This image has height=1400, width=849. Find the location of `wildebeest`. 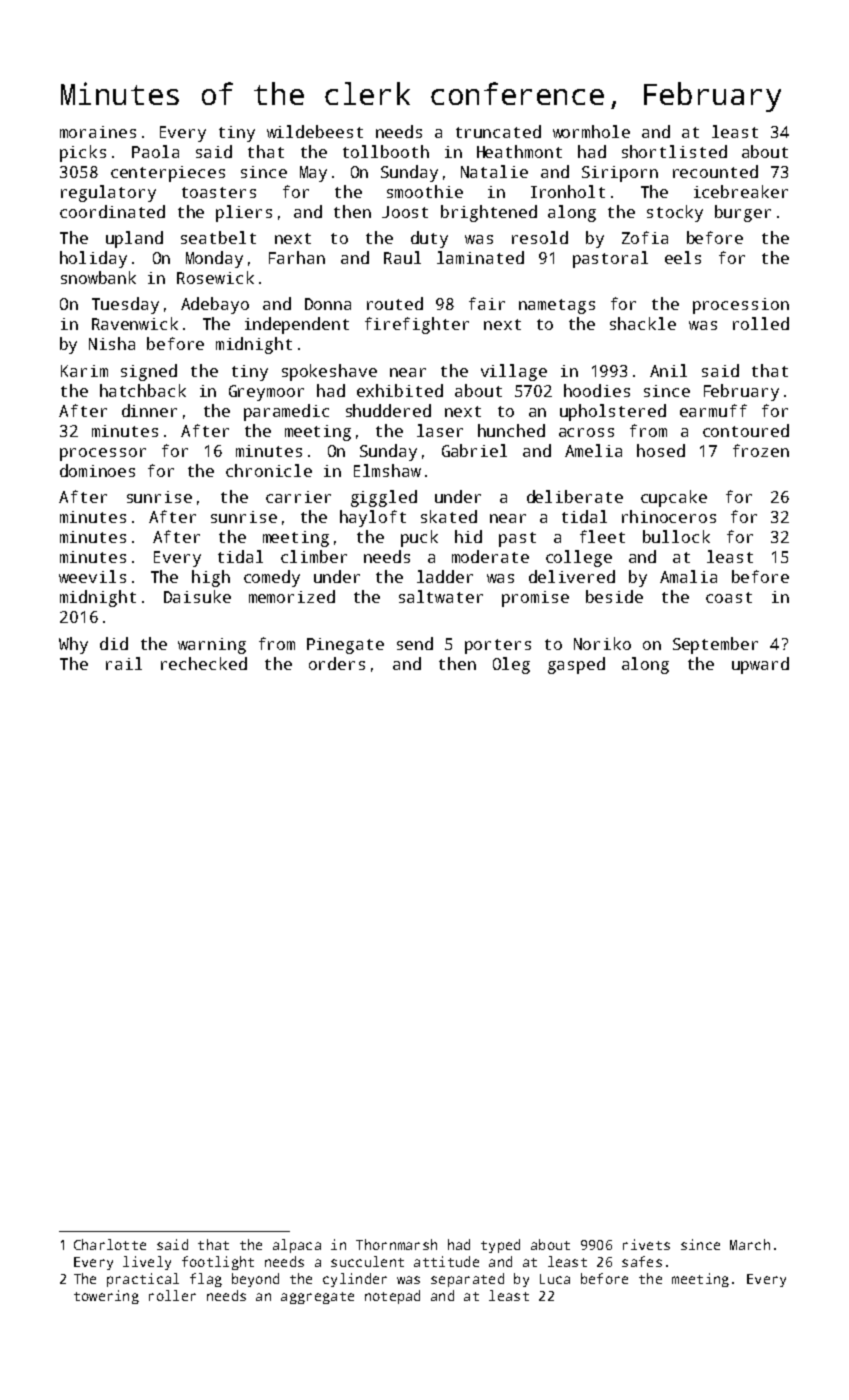

wildebeest is located at coordinates (315, 131).
